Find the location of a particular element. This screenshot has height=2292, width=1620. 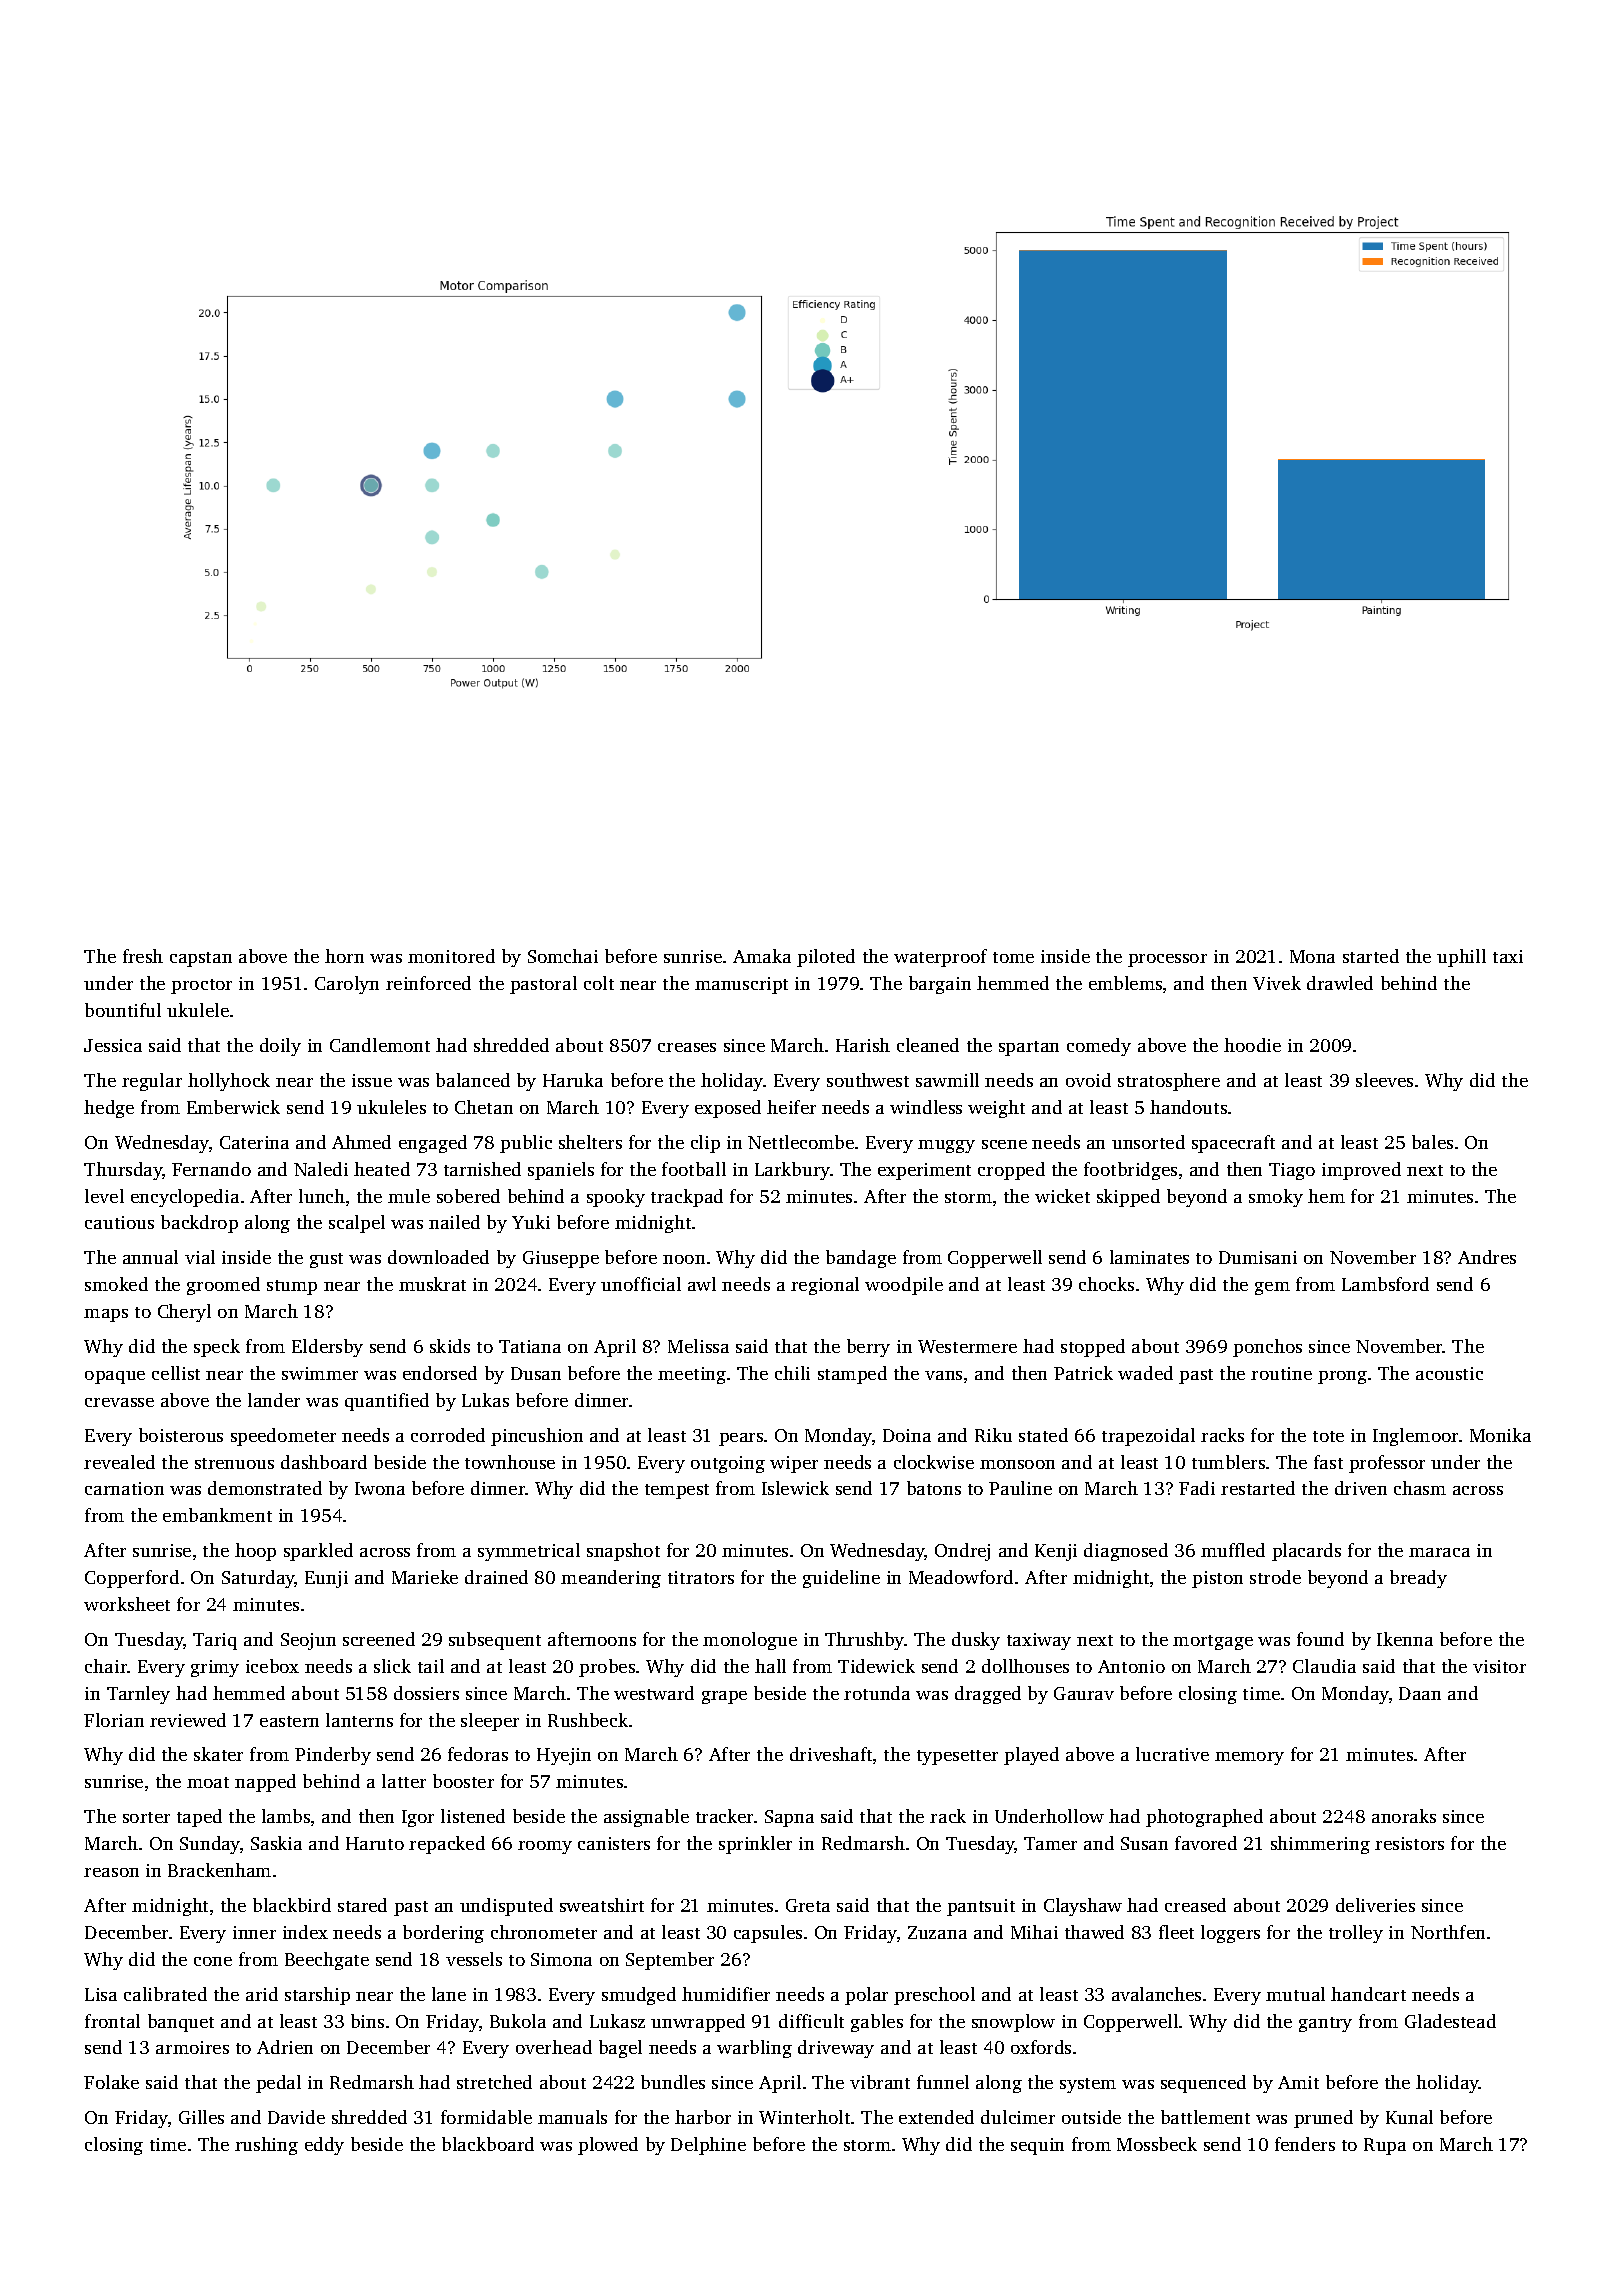

hollyhock is located at coordinates (229, 1082).
